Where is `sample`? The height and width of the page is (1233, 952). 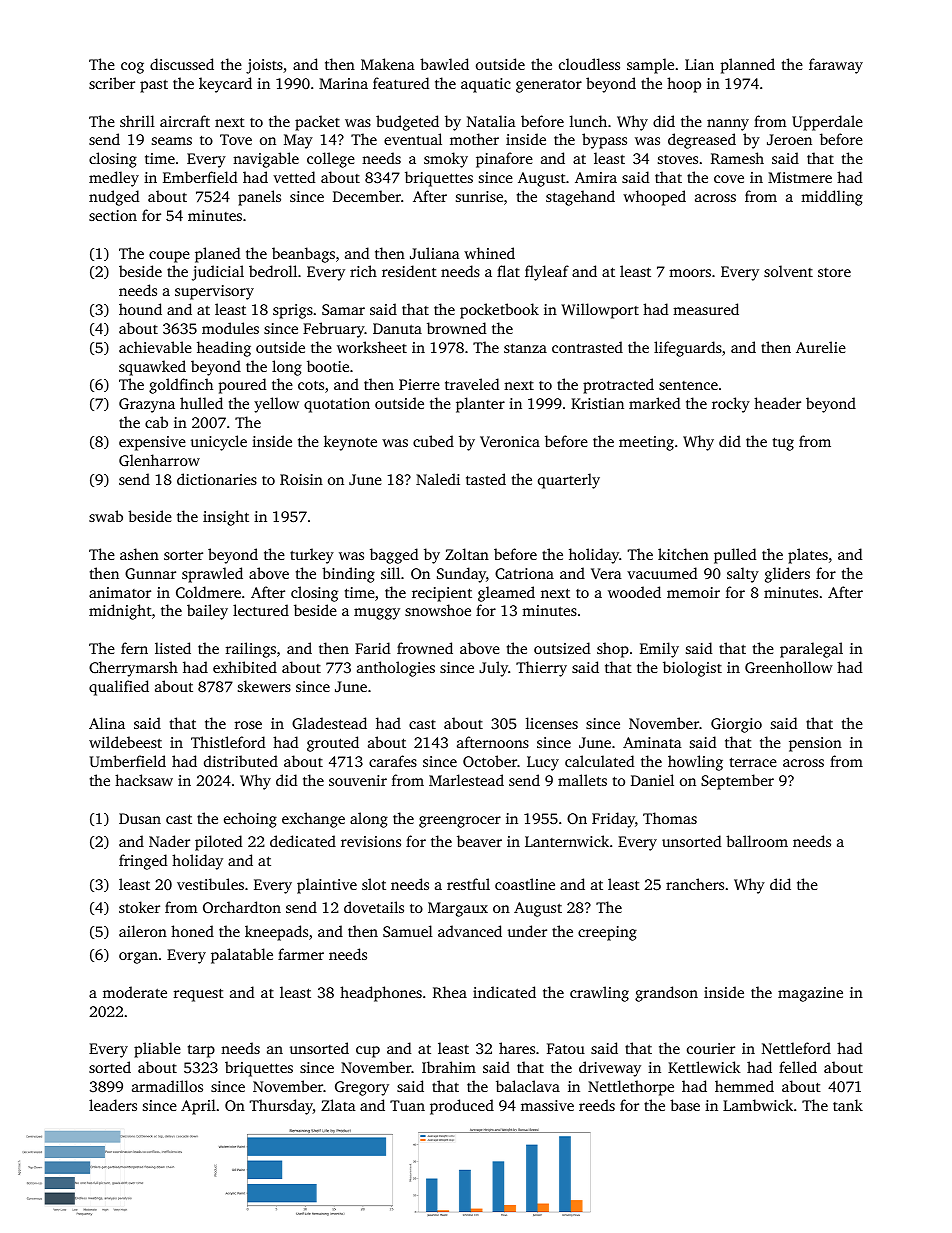
sample is located at coordinates (650, 66).
